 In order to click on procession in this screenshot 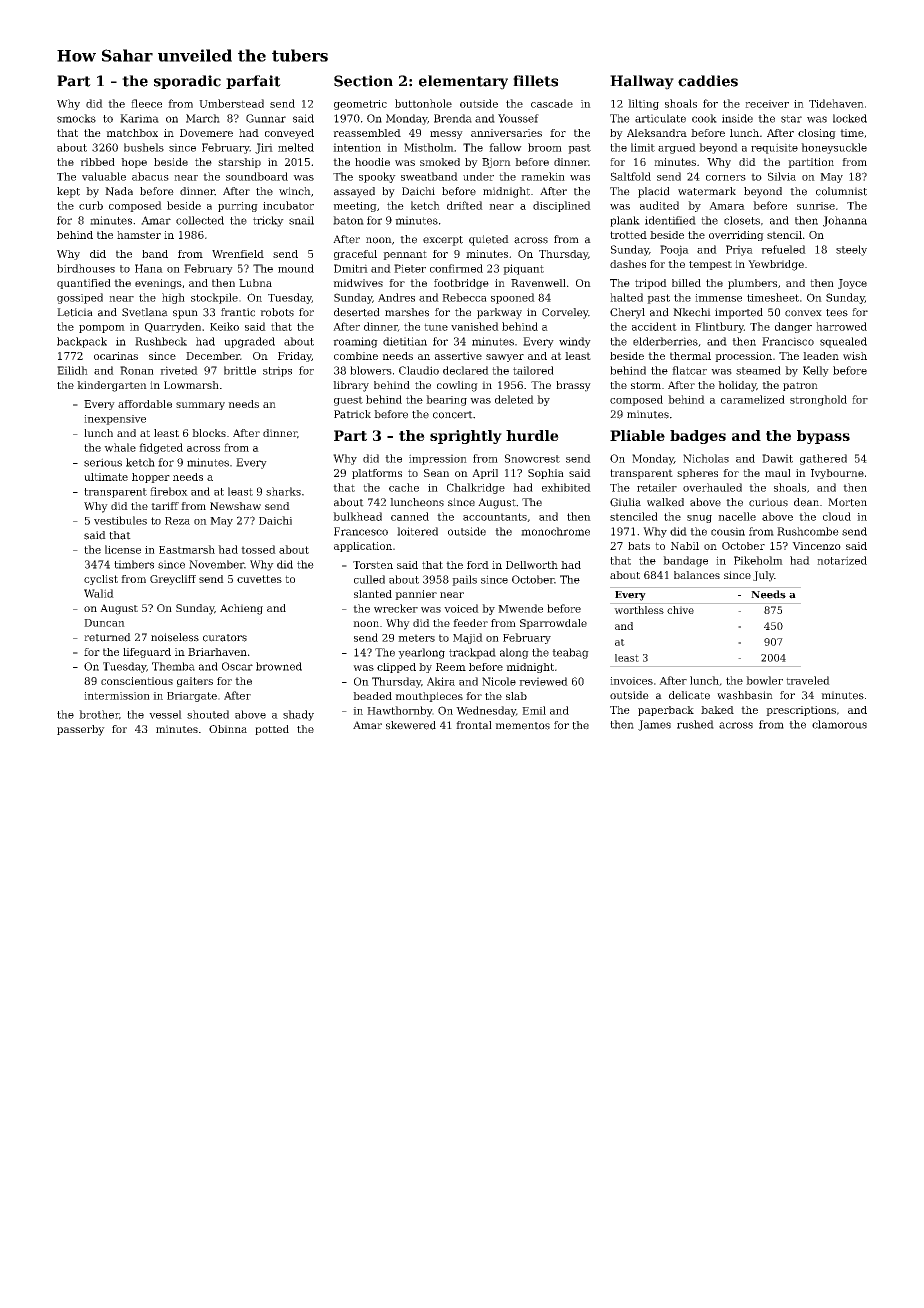, I will do `click(743, 357)`.
